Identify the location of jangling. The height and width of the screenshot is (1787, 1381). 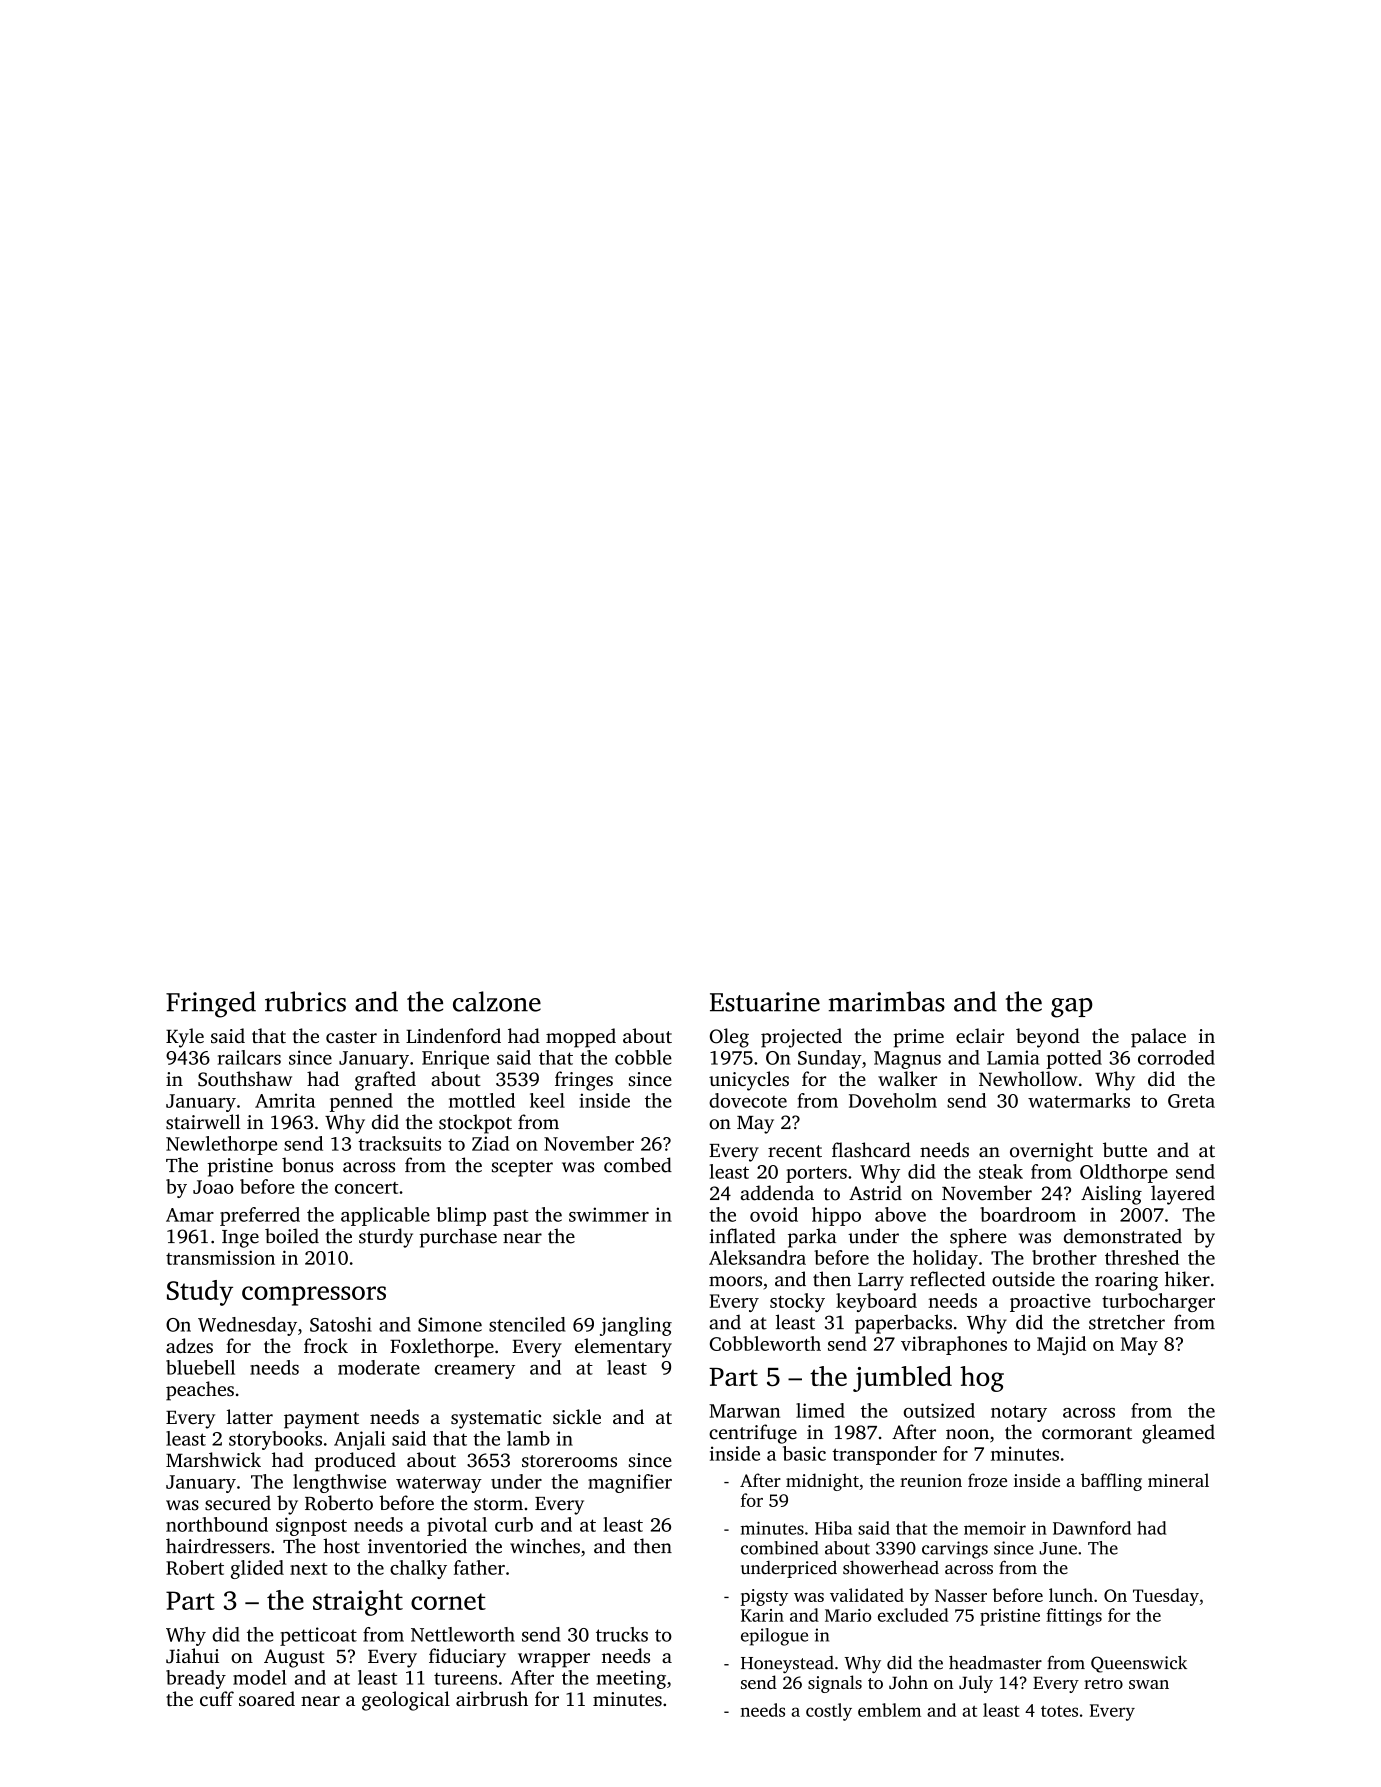
(636, 1326).
